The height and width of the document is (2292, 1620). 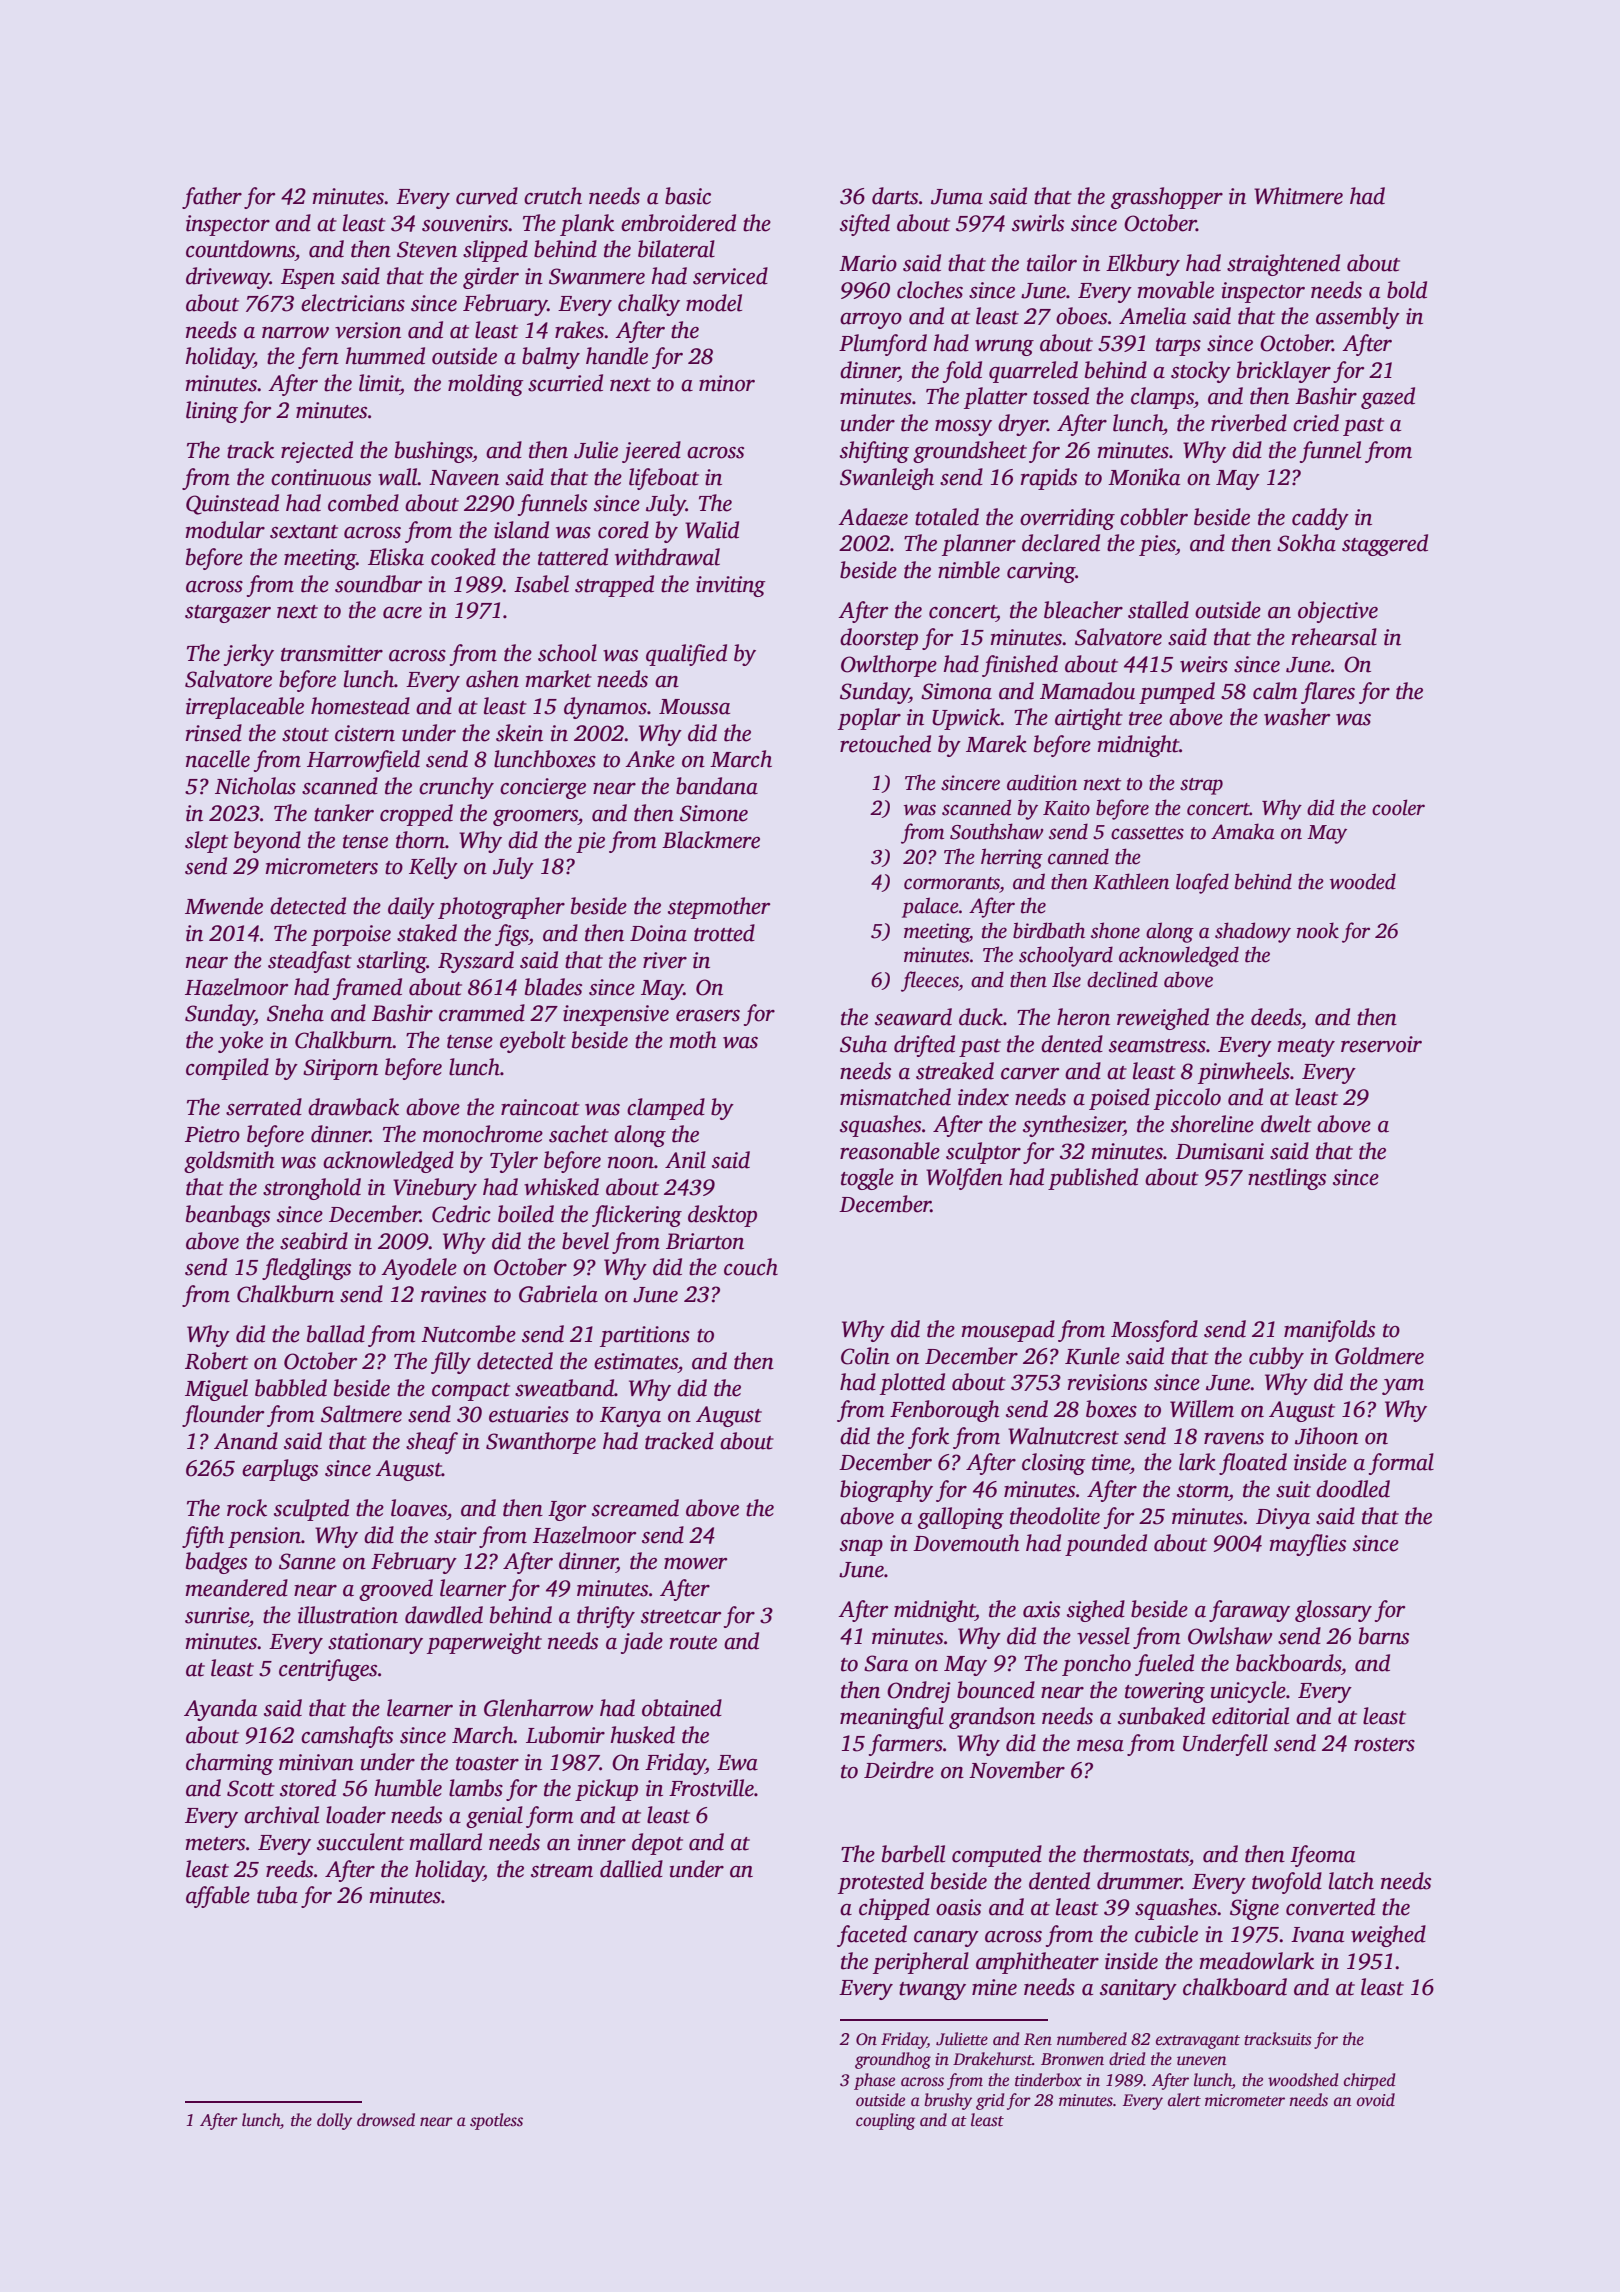 I want to click on Ifeoma, so click(x=1322, y=1856).
